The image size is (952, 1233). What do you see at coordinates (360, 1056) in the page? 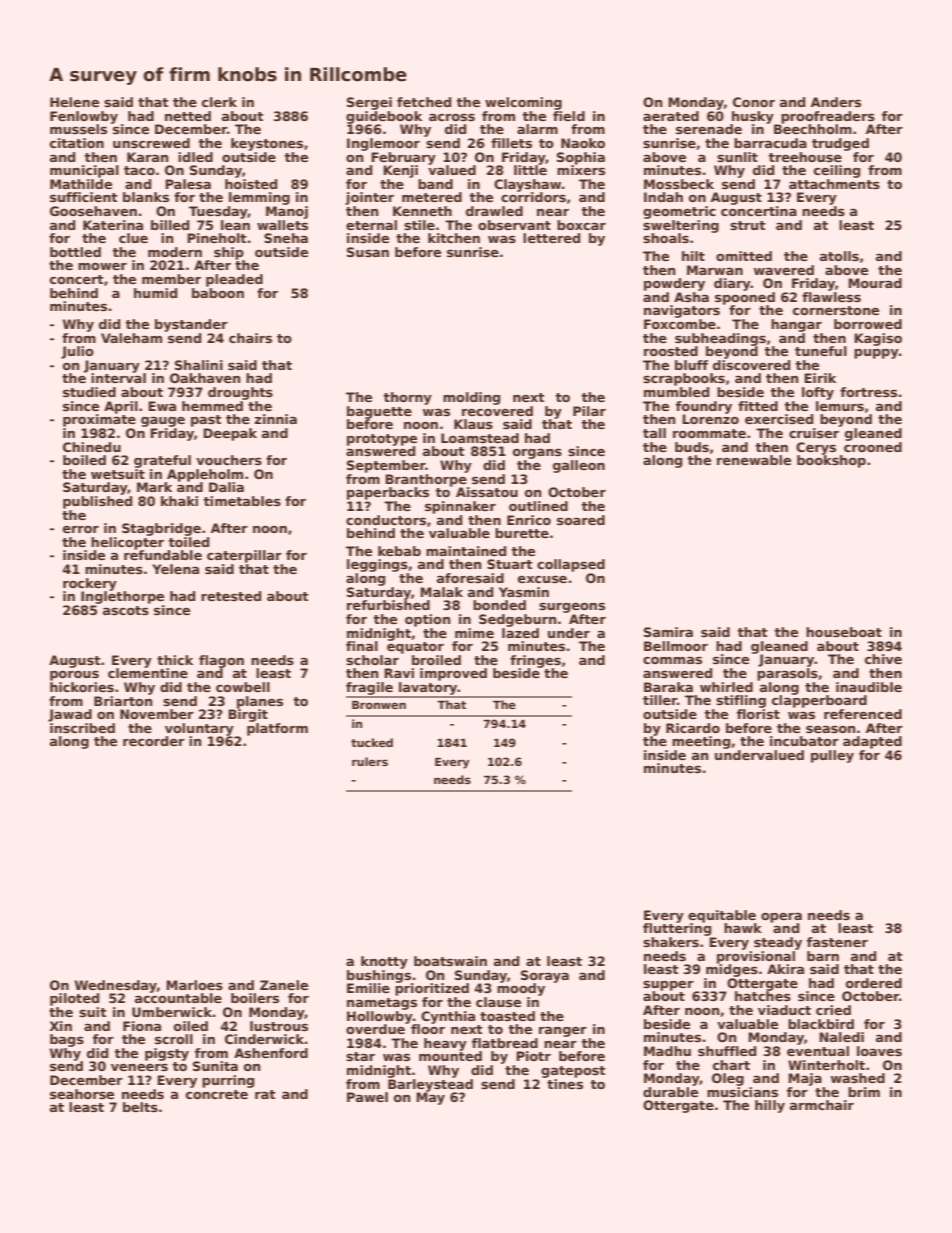
I see `star` at bounding box center [360, 1056].
